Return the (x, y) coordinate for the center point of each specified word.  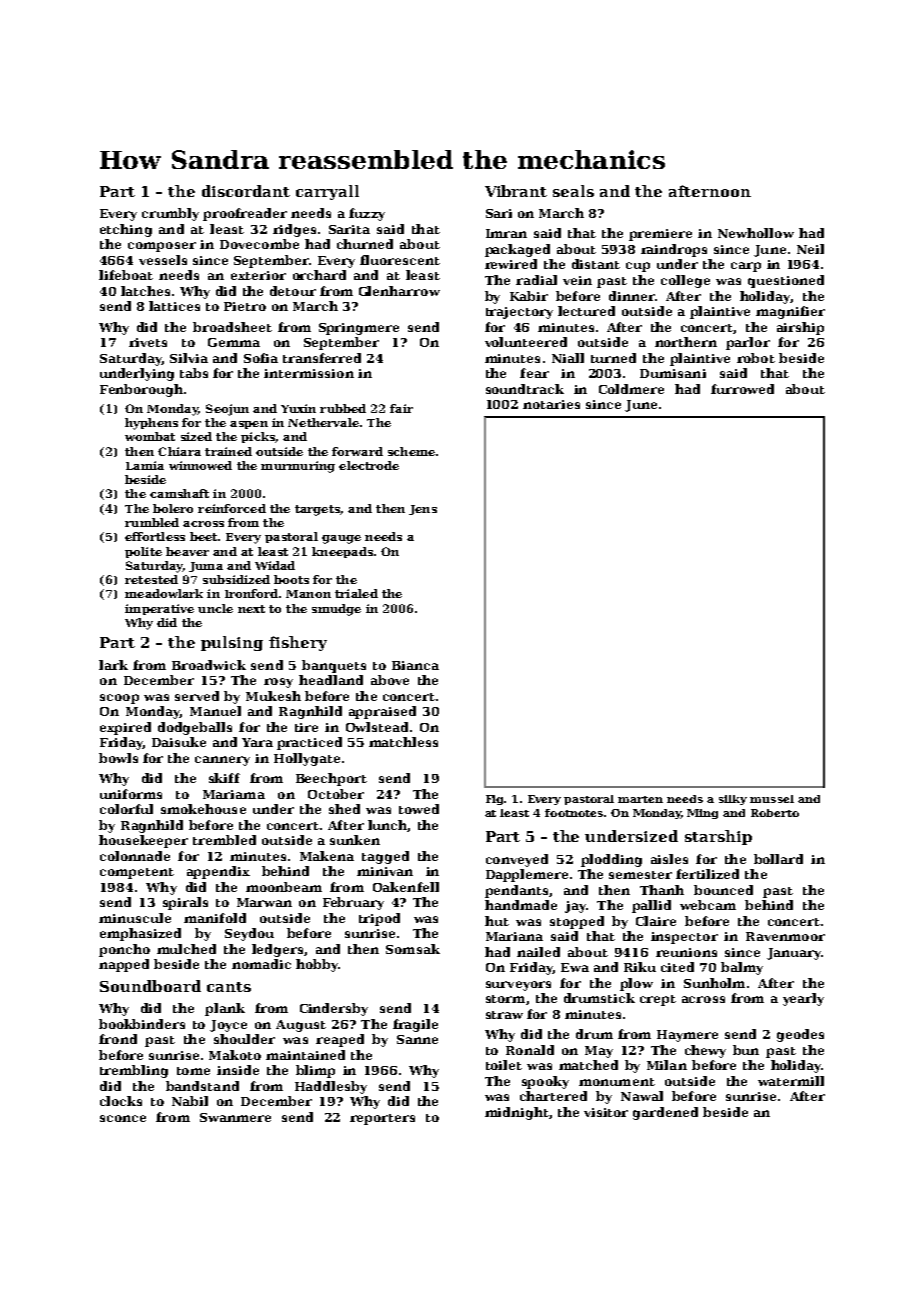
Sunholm (714, 983)
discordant (246, 191)
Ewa (575, 967)
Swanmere (235, 1117)
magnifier (790, 312)
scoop (119, 699)
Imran (506, 233)
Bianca (415, 665)
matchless (403, 742)
